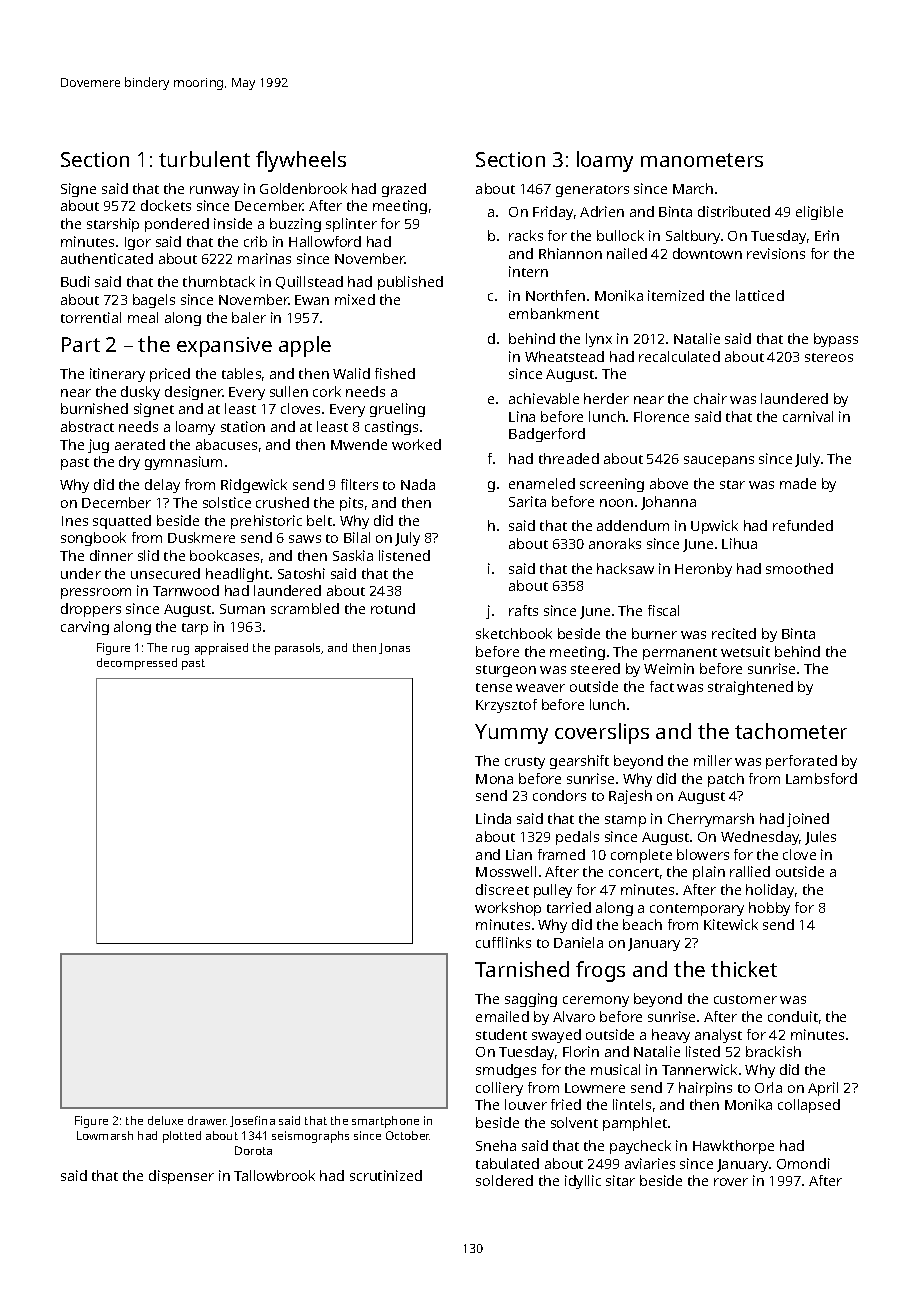 This screenshot has width=924, height=1314. What do you see at coordinates (511, 734) in the screenshot?
I see `Yummy` at bounding box center [511, 734].
